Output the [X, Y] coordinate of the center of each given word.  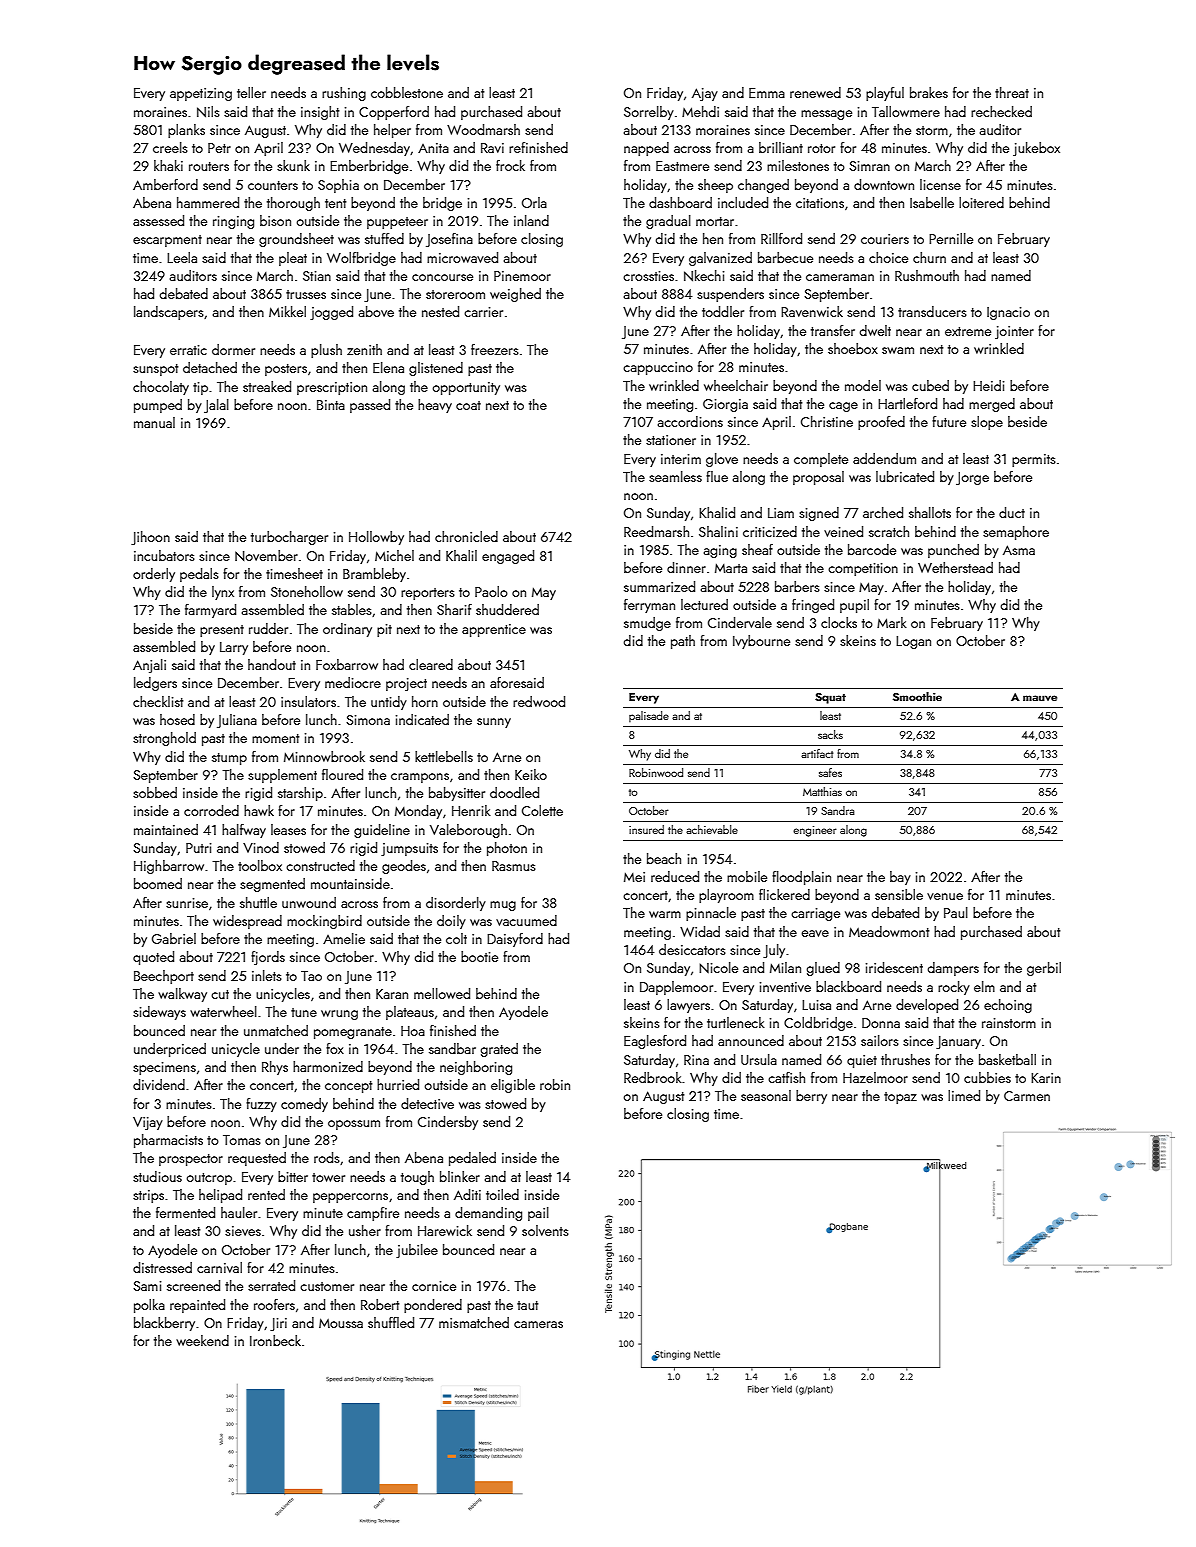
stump [229, 759]
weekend [202, 1340]
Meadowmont [889, 931]
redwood [539, 701]
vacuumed [526, 920]
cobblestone [407, 92]
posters [286, 370]
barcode [872, 549]
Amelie [344, 938]
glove [722, 460]
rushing [344, 94]
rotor [821, 148]
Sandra [838, 810]
